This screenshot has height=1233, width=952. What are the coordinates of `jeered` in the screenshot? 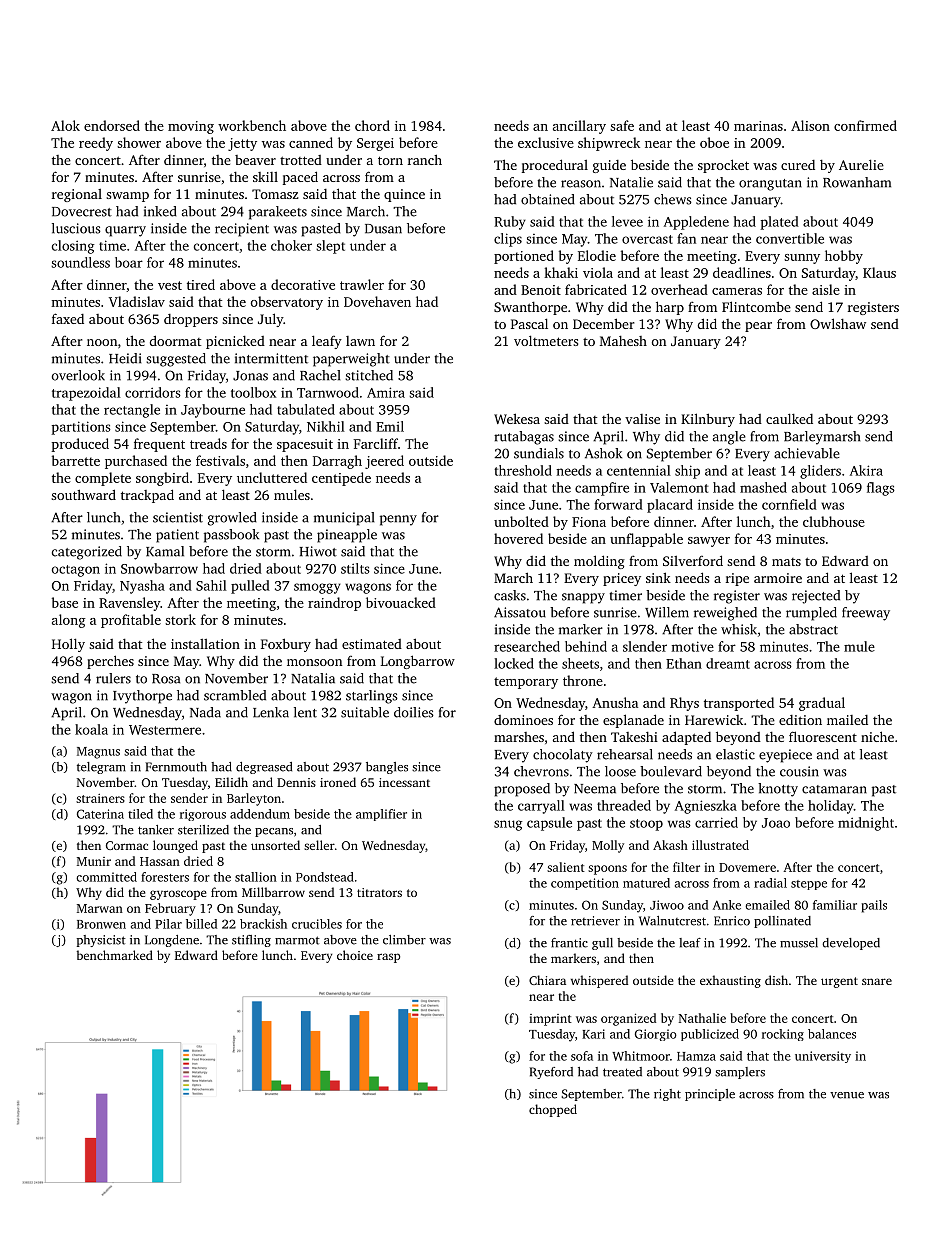 It's located at (384, 462).
